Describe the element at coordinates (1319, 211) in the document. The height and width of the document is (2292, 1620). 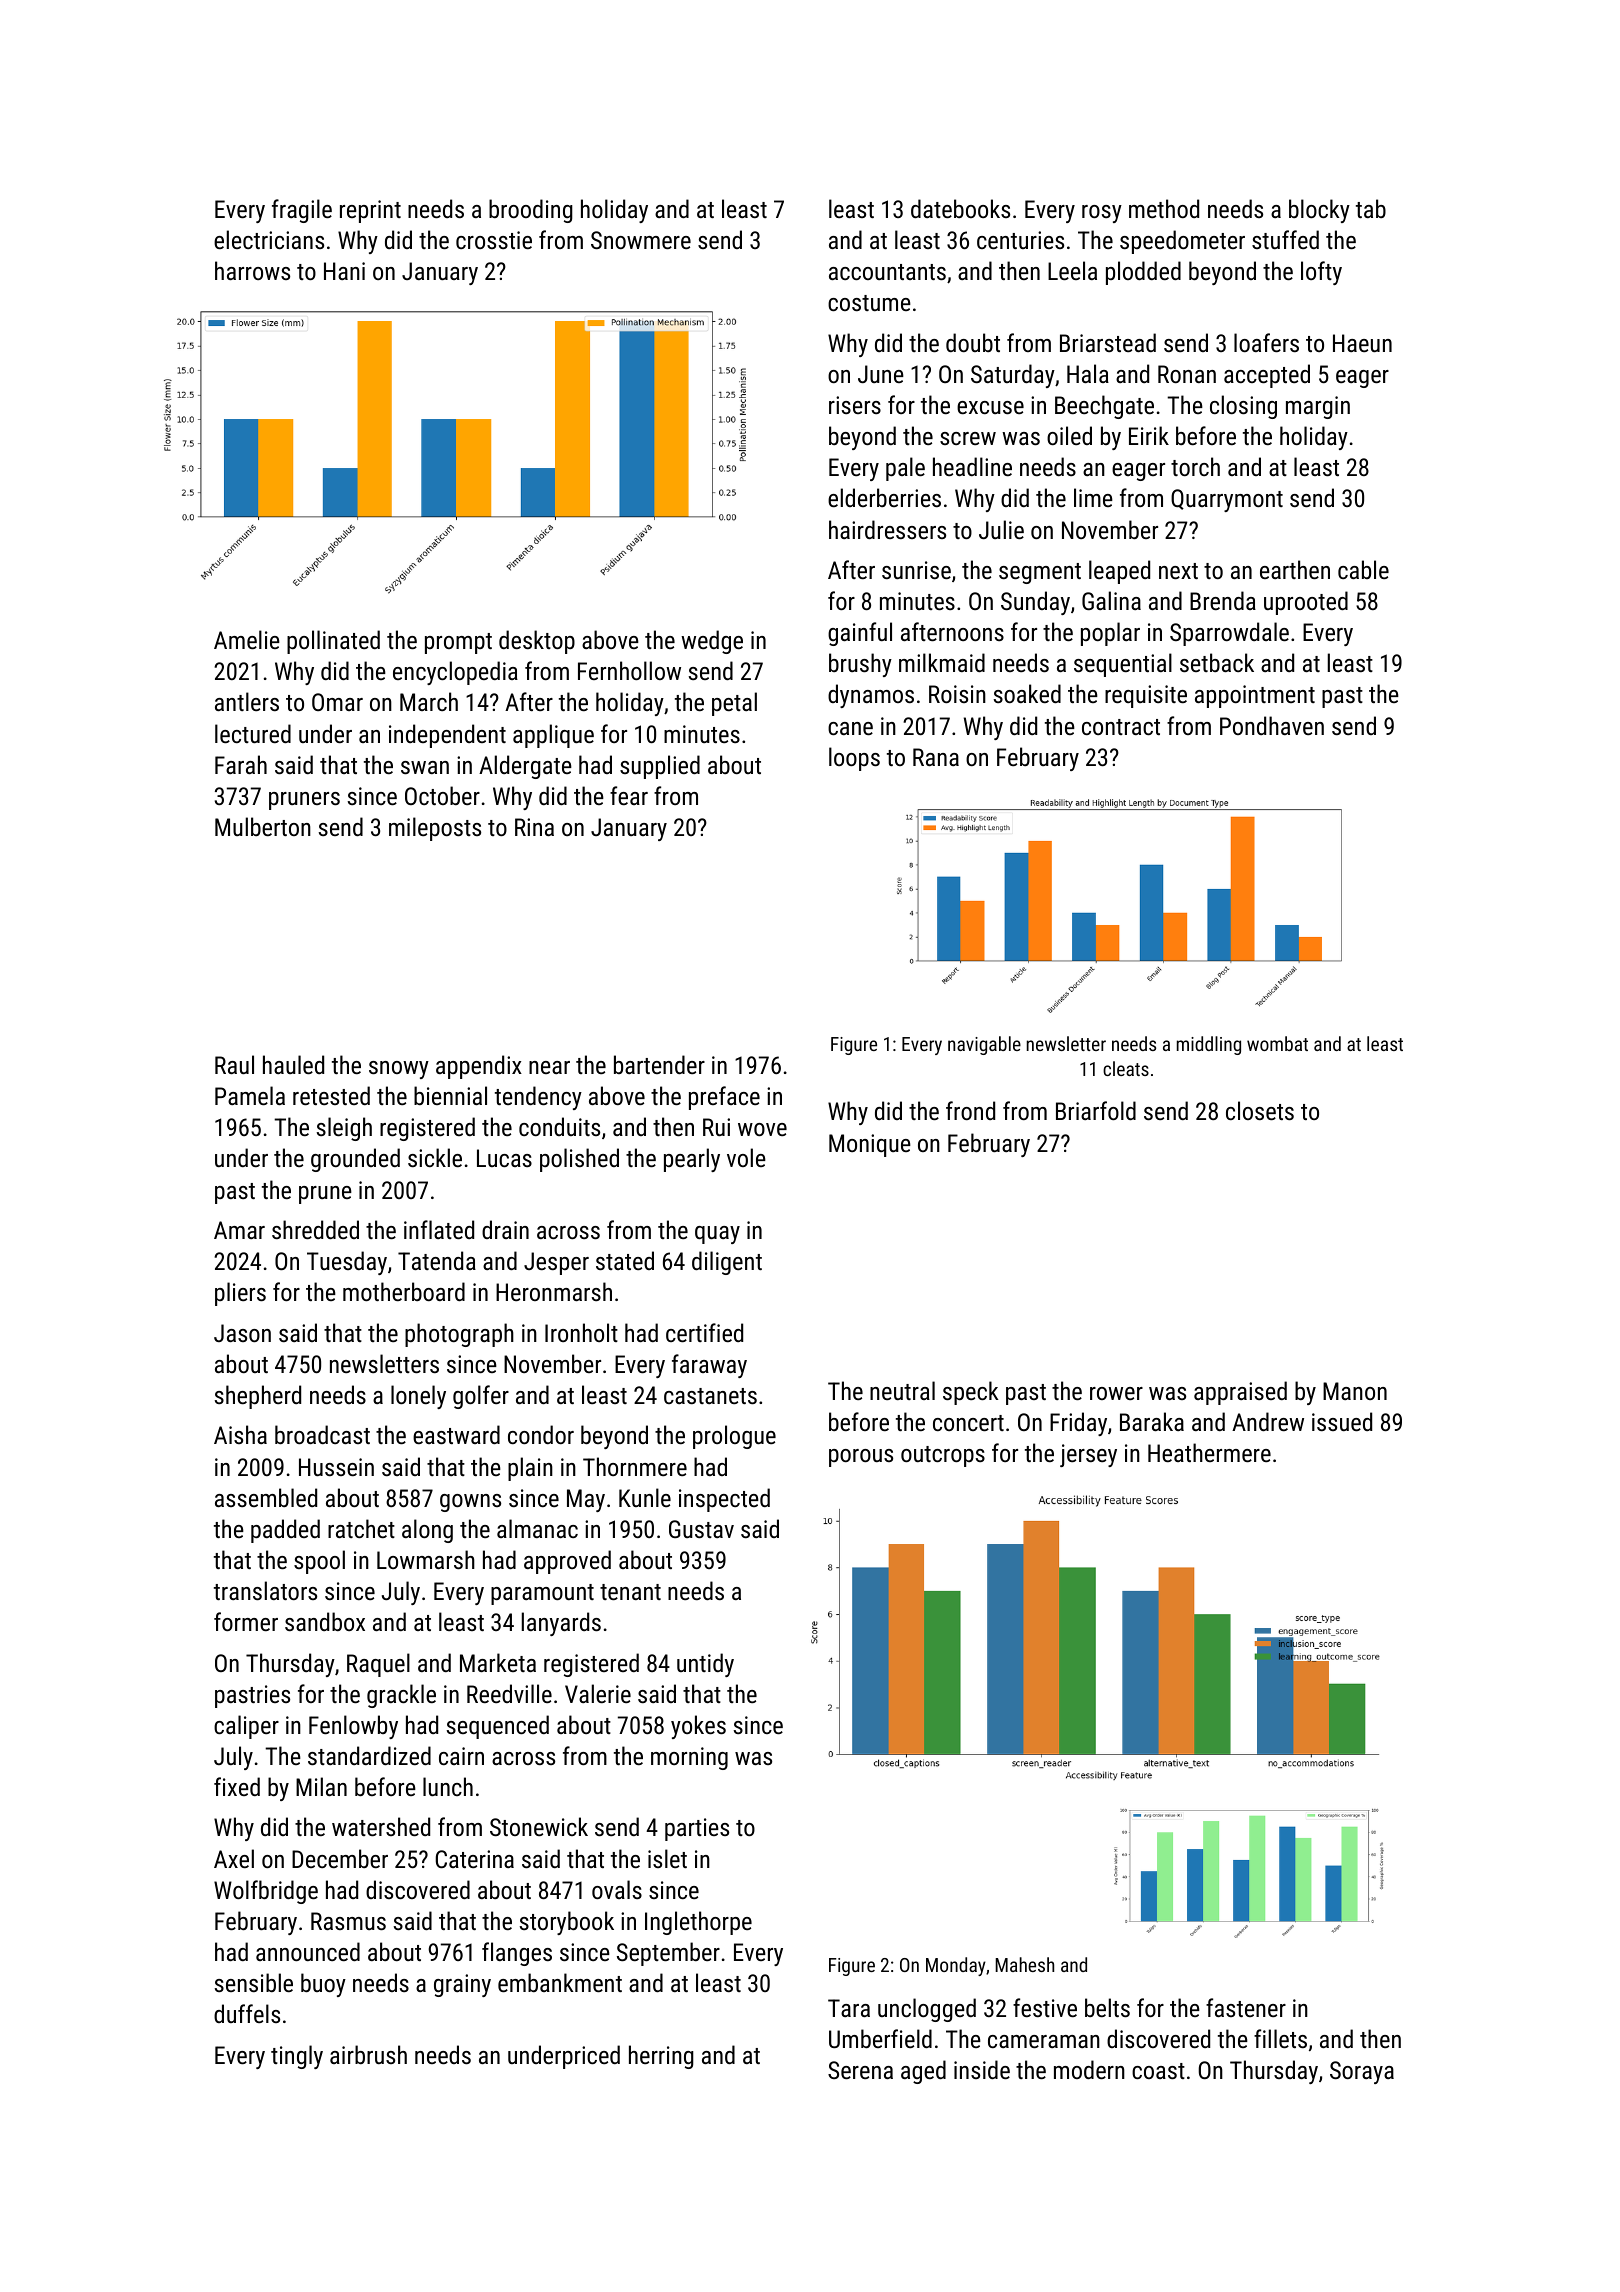
I see `blocky` at that location.
